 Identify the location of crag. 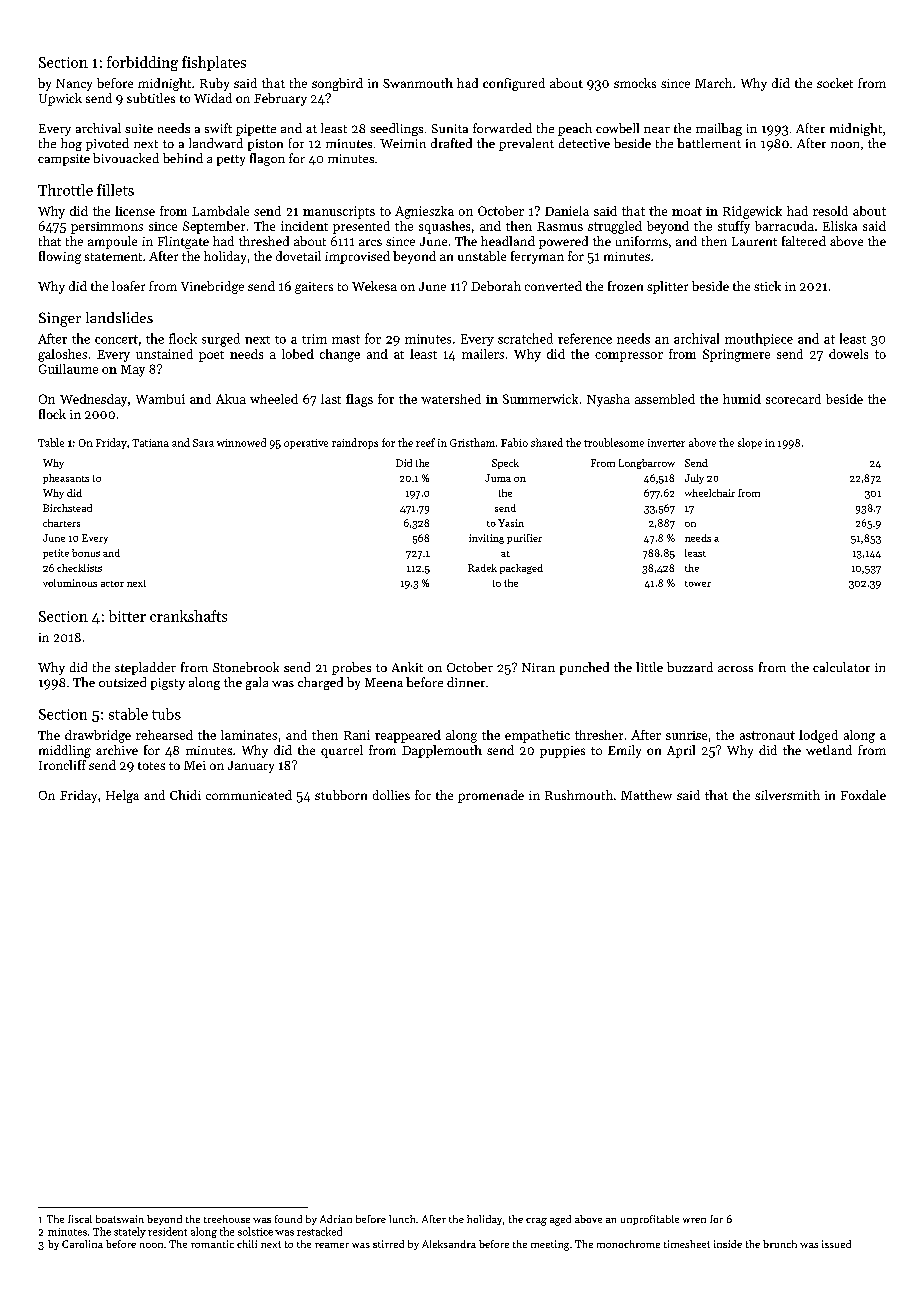
(536, 1222).
